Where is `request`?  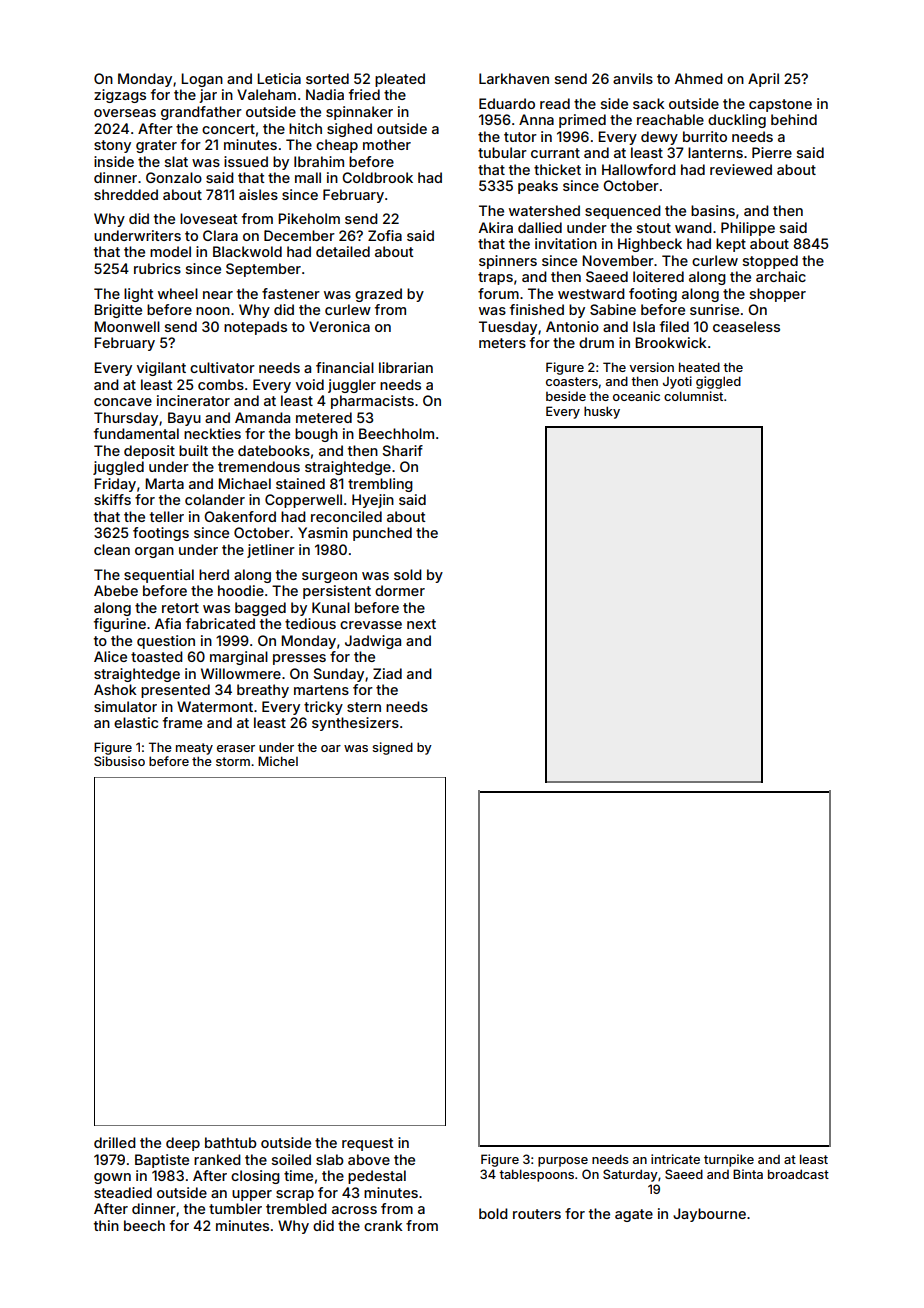
request is located at coordinates (368, 1144).
